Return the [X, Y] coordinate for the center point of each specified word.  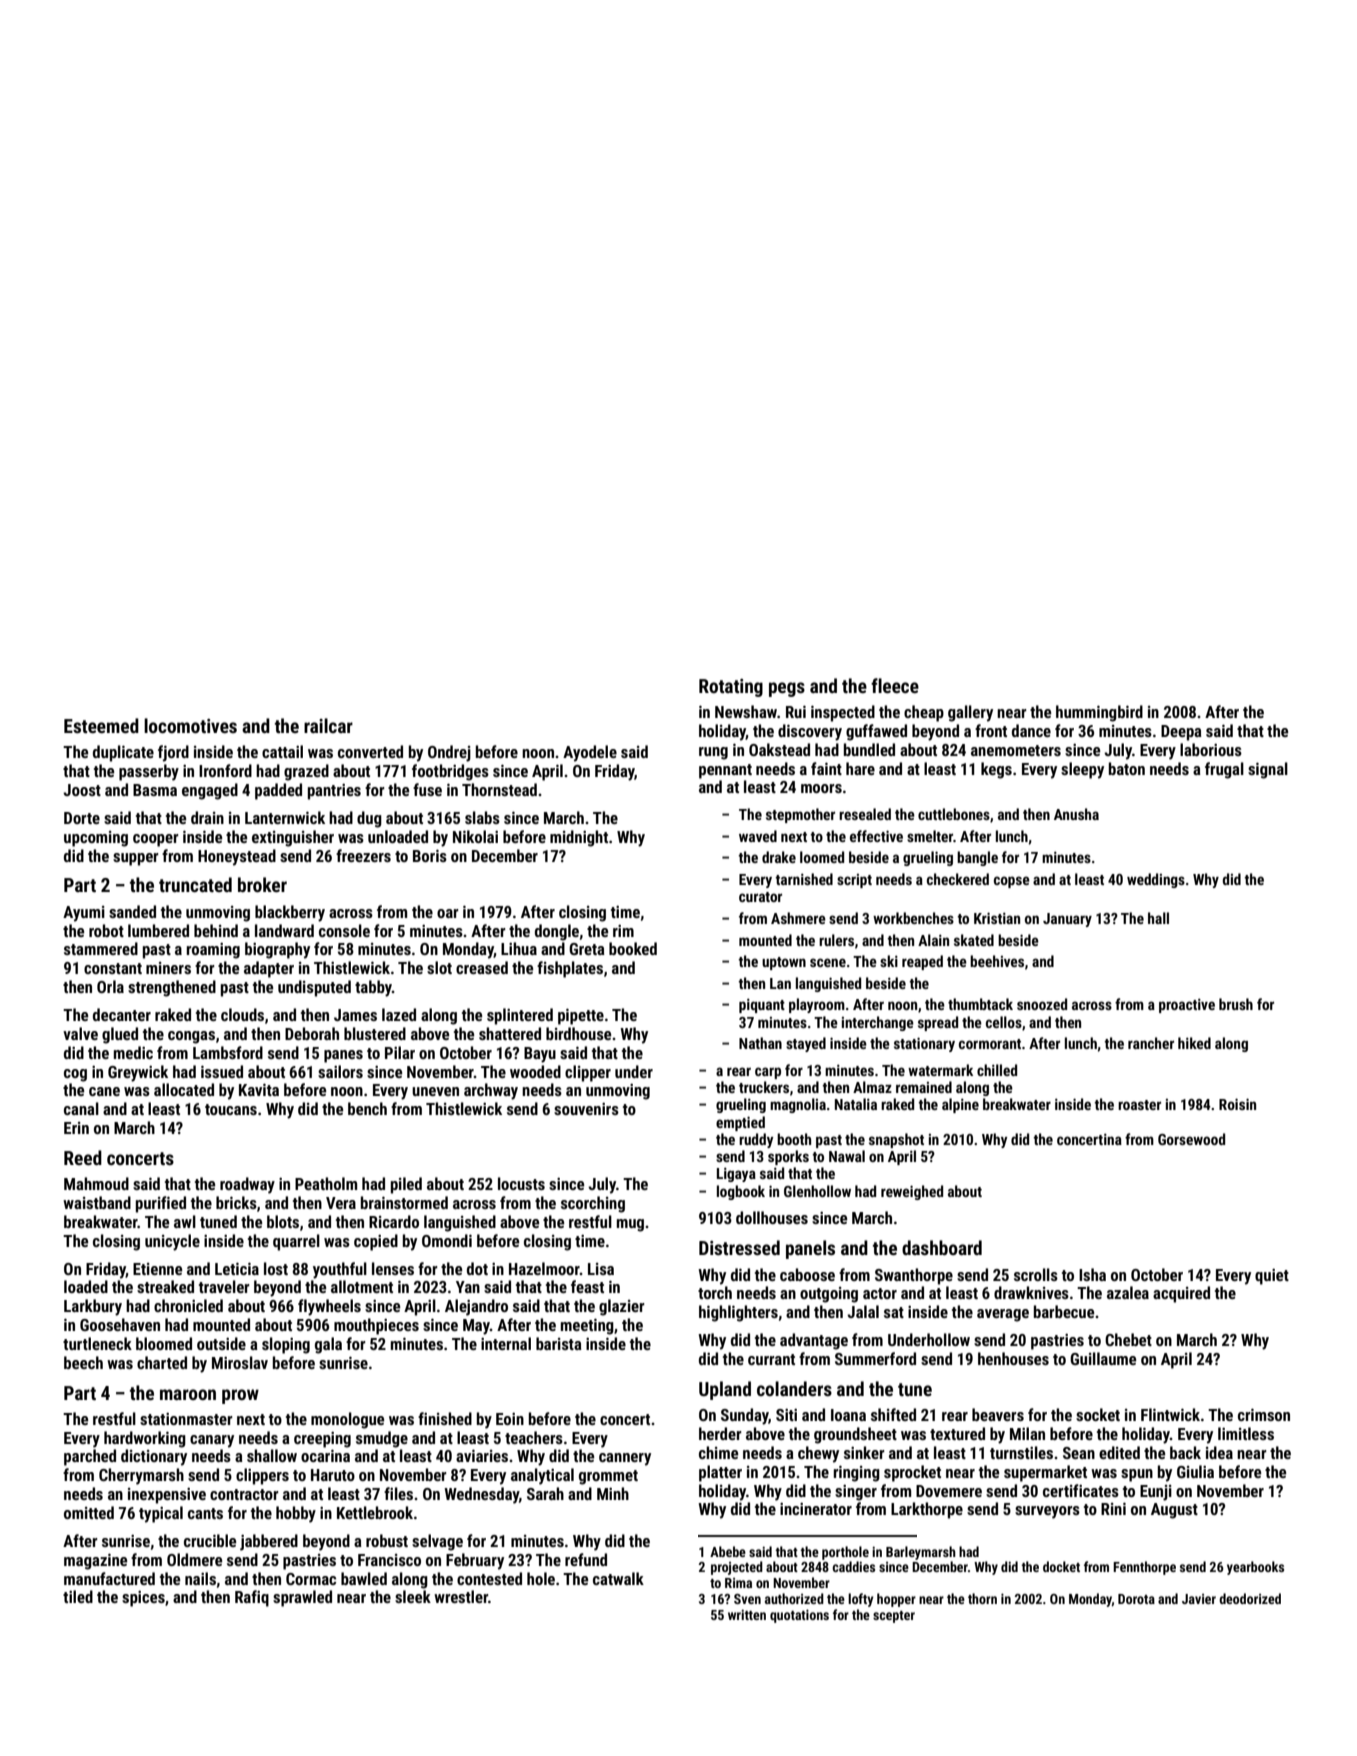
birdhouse [578, 1033]
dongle [557, 932]
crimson [1264, 1415]
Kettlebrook [375, 1512]
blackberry [290, 913]
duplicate [123, 753]
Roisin [1237, 1104]
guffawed [876, 732]
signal [1268, 770]
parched [90, 1457]
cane [104, 1091]
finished [445, 1418]
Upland [725, 1390]
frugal [1224, 770]
